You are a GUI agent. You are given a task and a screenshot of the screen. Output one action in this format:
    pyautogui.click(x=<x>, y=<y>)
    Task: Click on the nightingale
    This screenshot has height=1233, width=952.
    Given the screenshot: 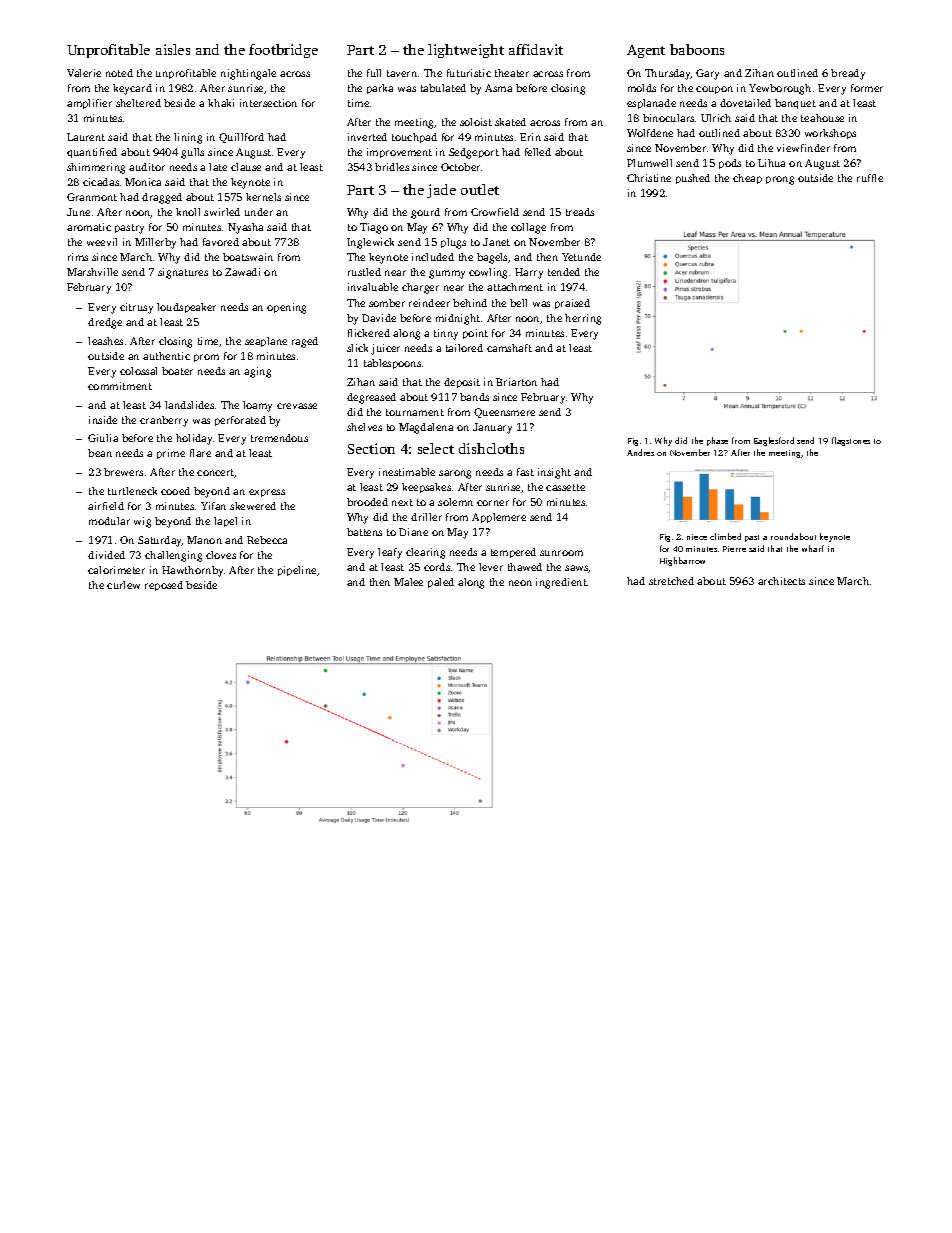 What is the action you would take?
    pyautogui.click(x=248, y=74)
